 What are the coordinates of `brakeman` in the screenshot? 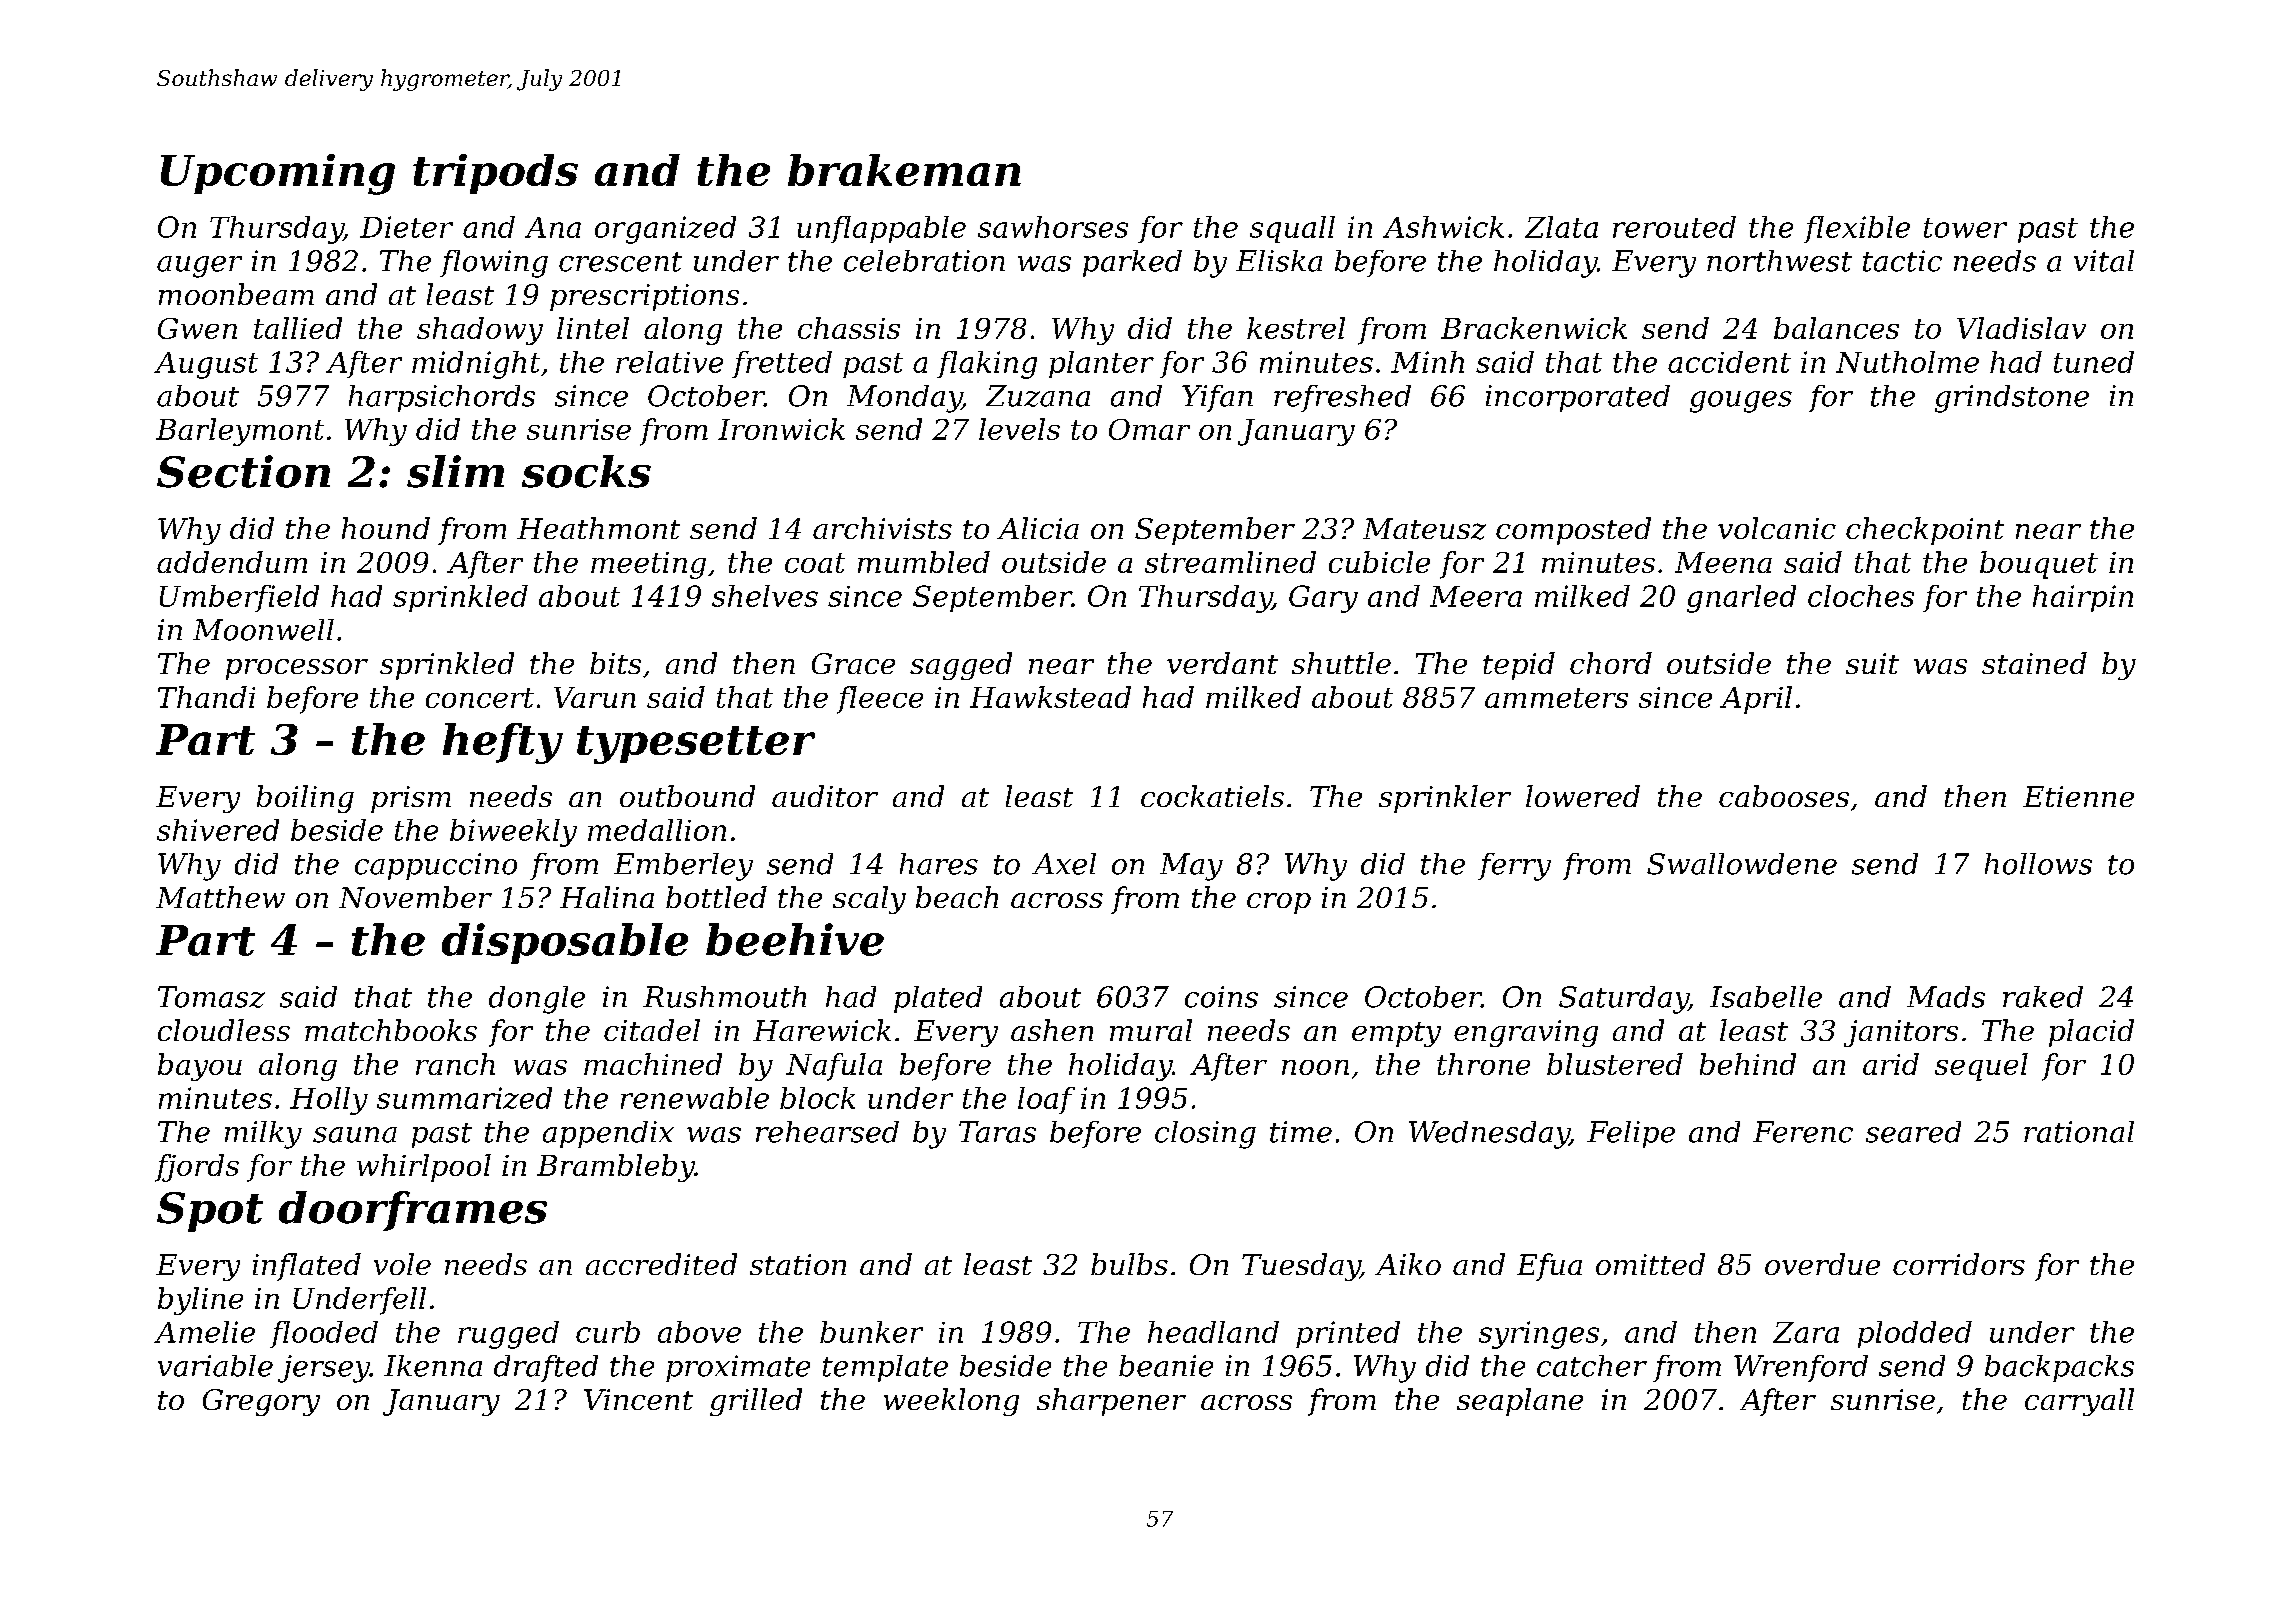 It's located at (904, 170).
